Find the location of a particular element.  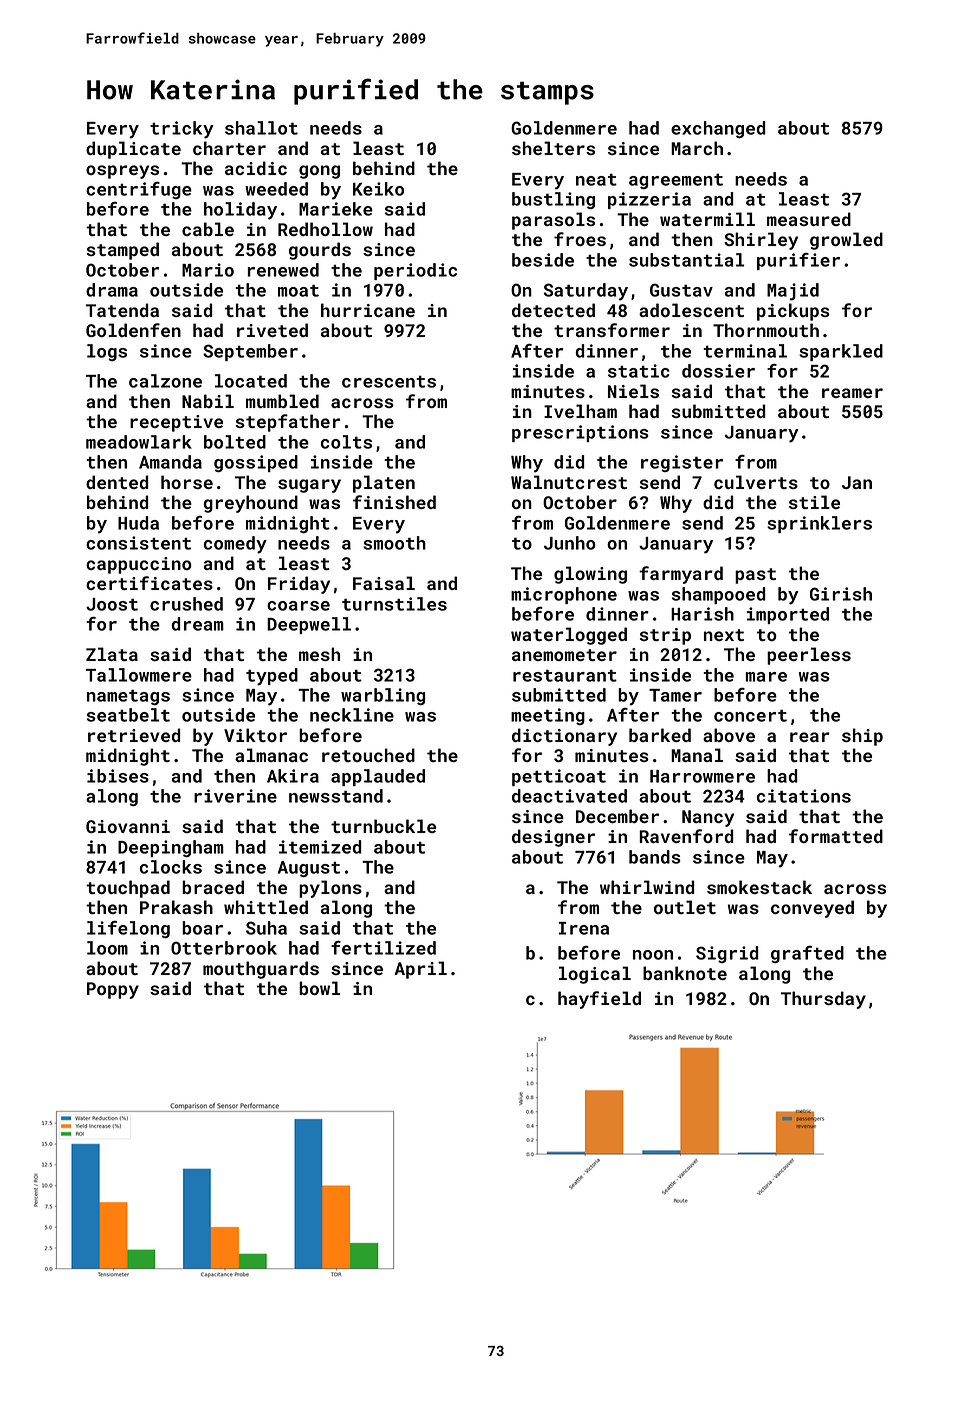

register is located at coordinates (682, 463).
